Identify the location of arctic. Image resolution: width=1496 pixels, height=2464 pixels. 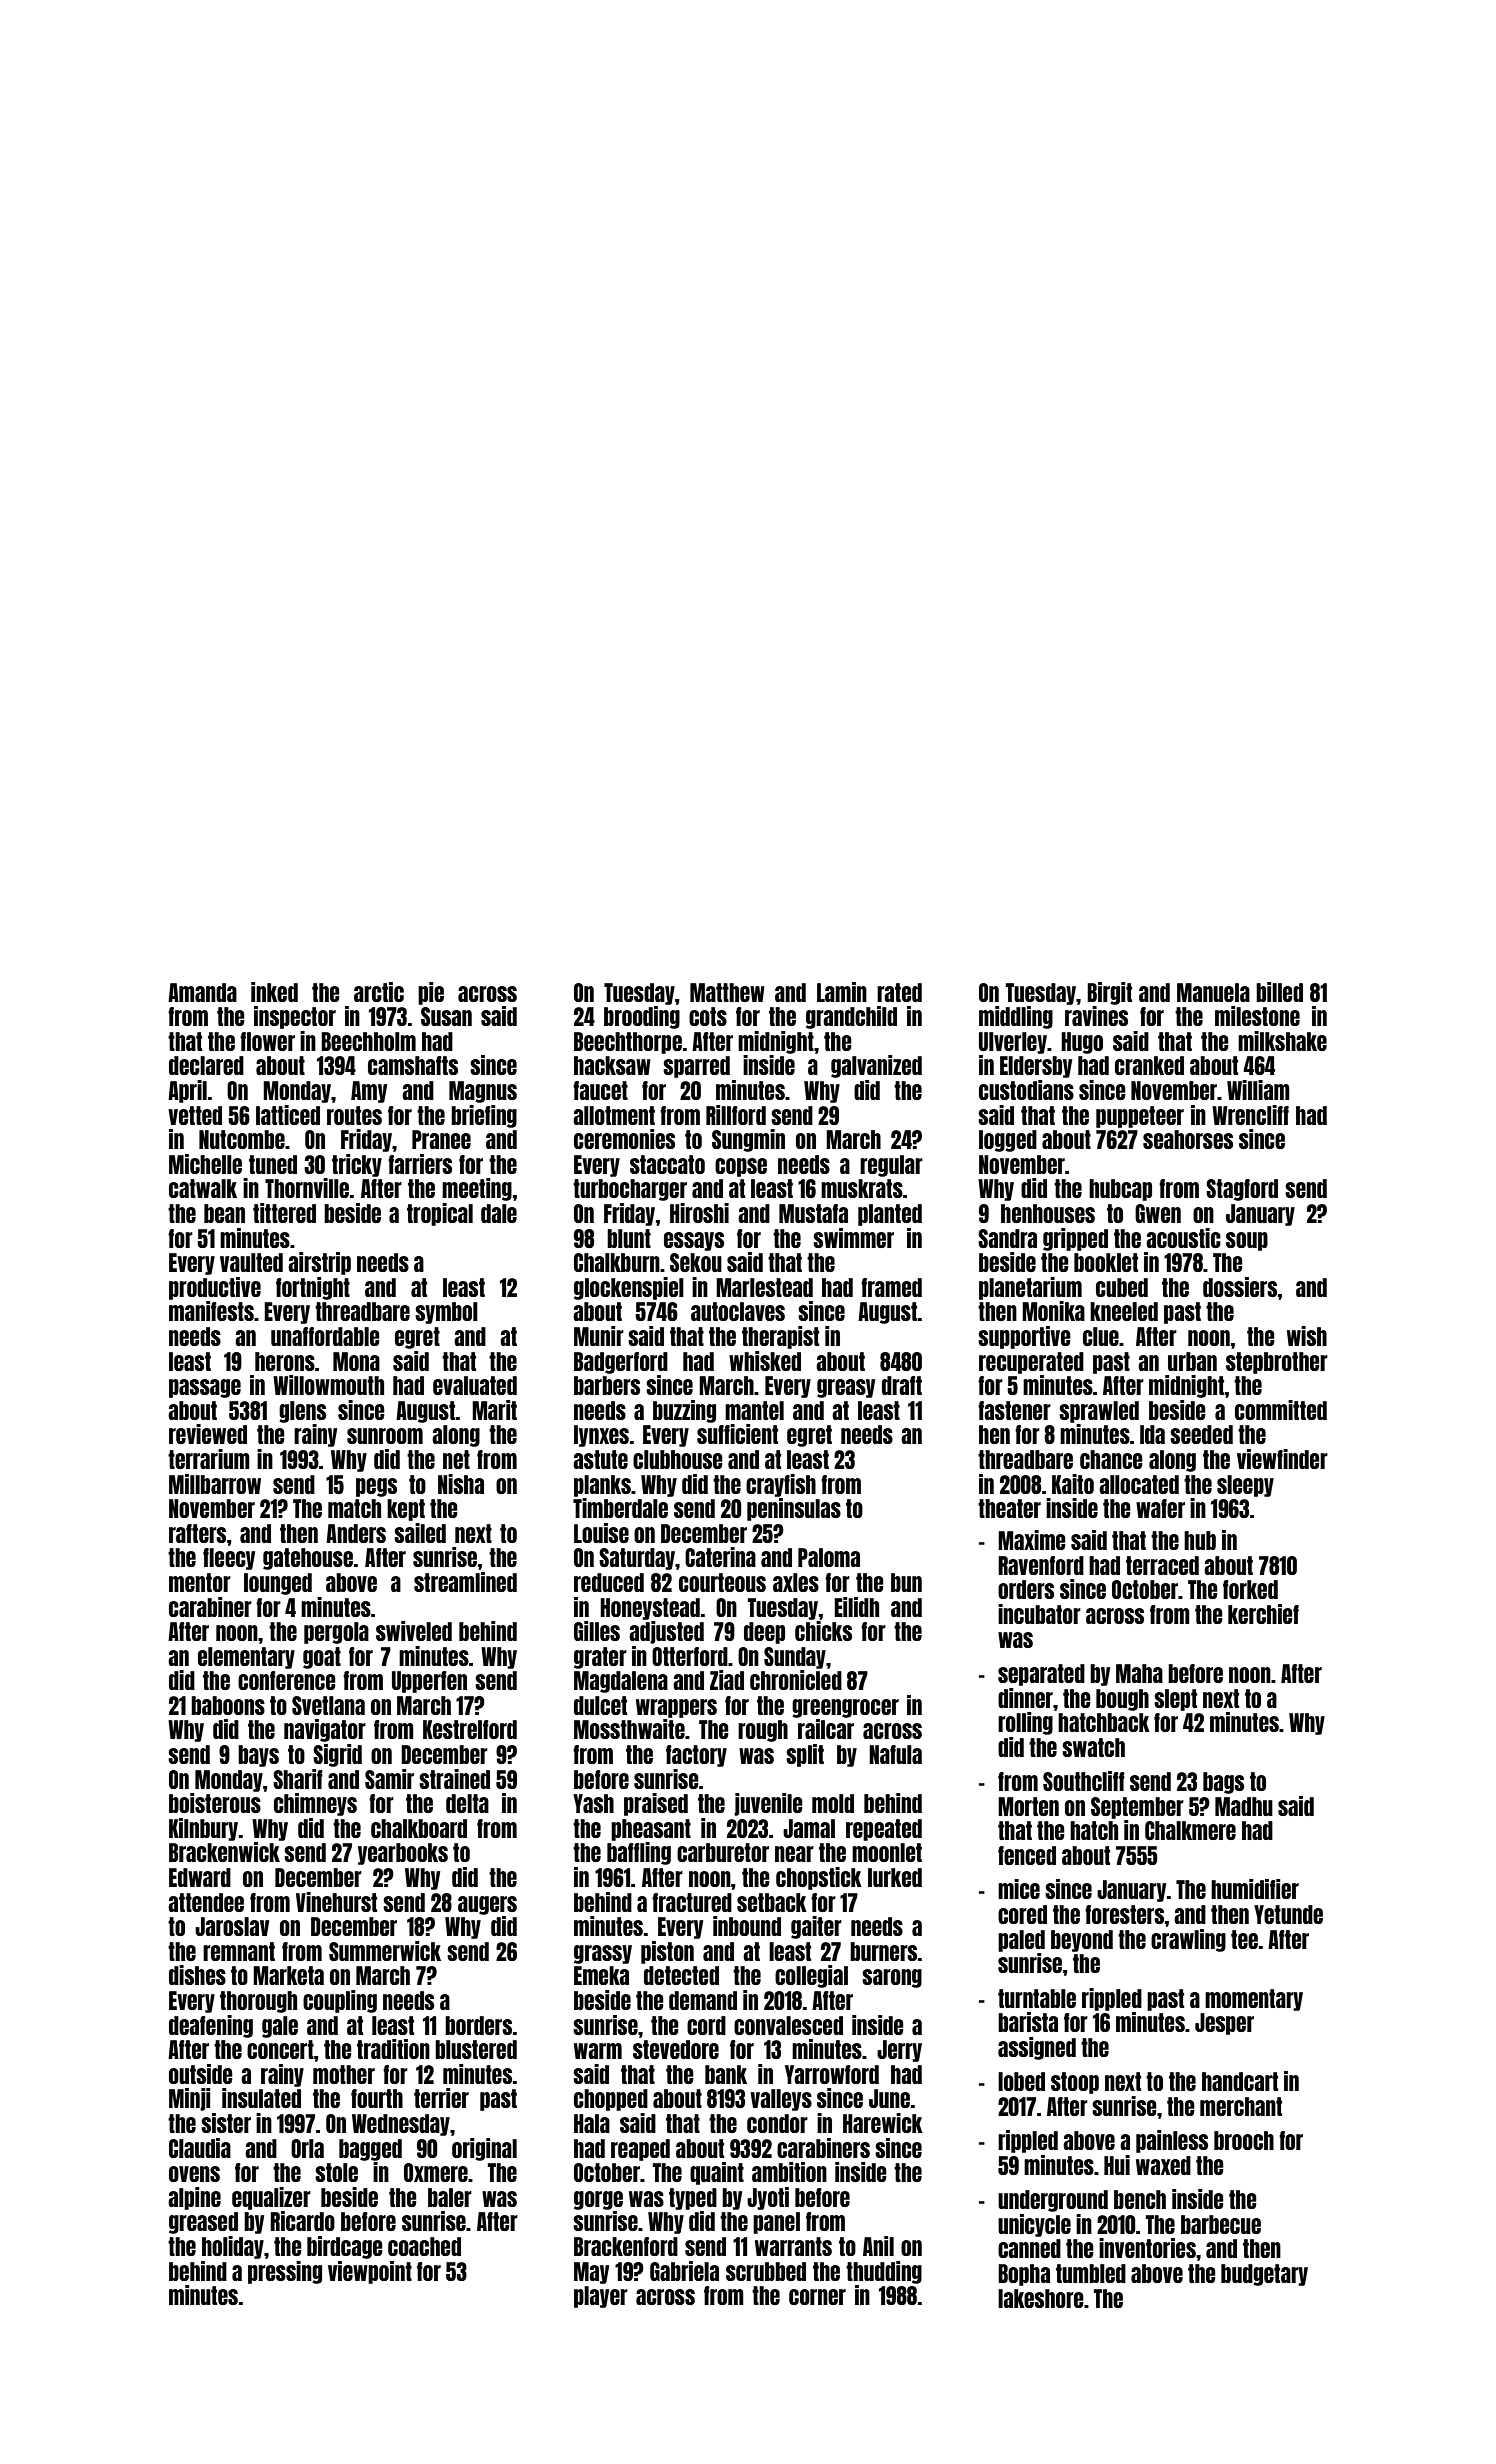
(379, 992).
